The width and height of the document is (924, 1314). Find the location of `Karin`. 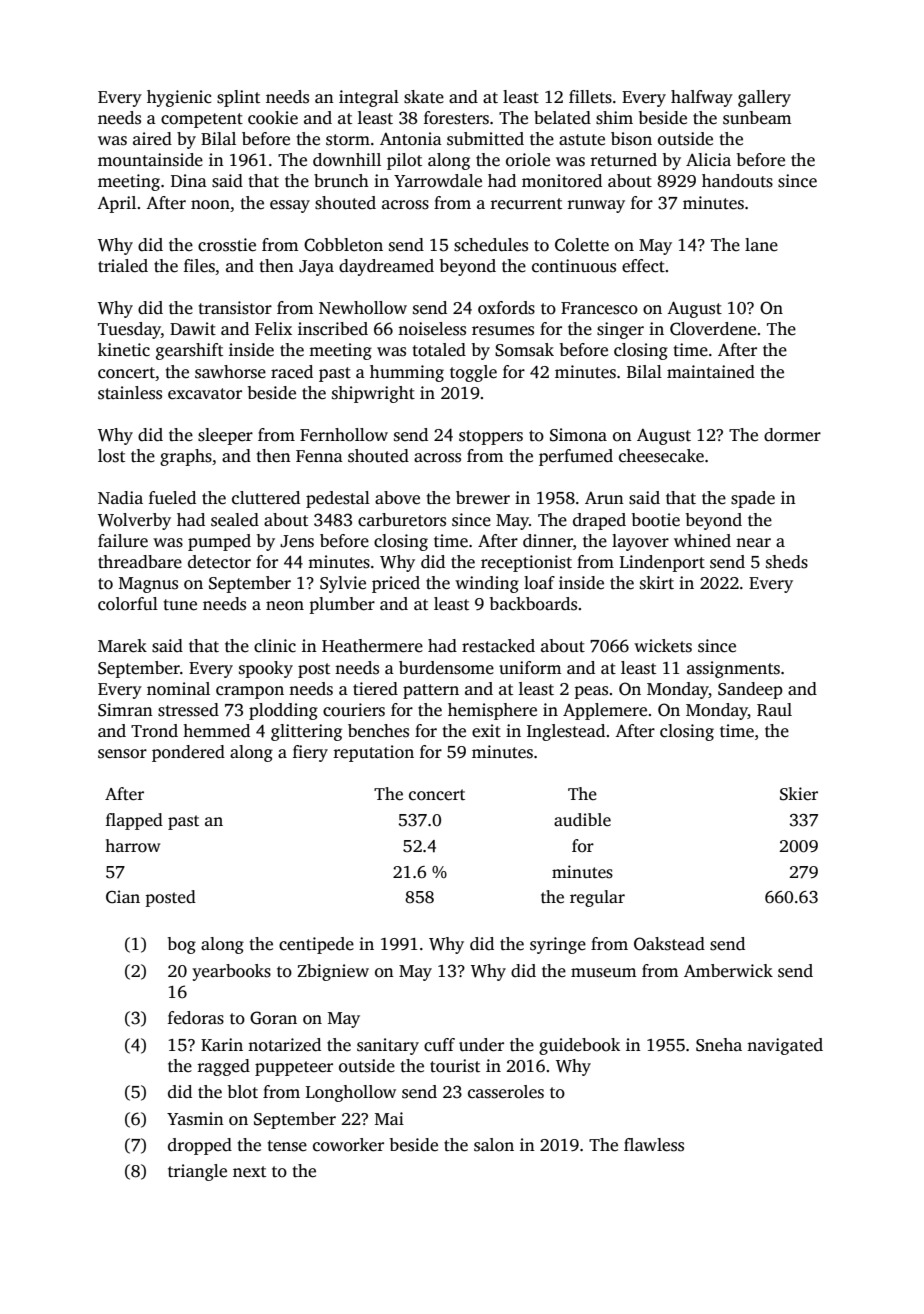

Karin is located at coordinates (222, 1044).
